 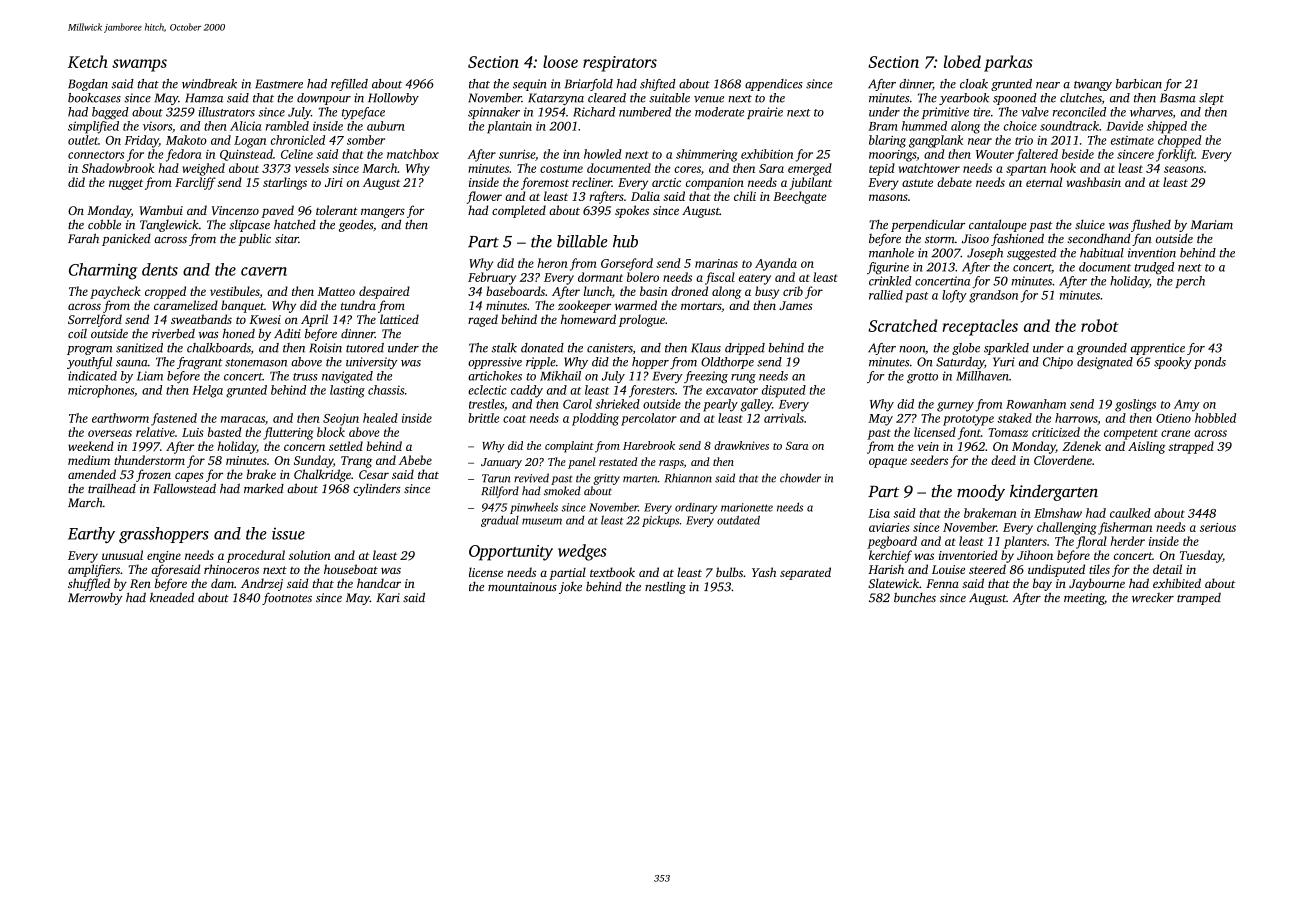 I want to click on stalk, so click(x=504, y=348).
